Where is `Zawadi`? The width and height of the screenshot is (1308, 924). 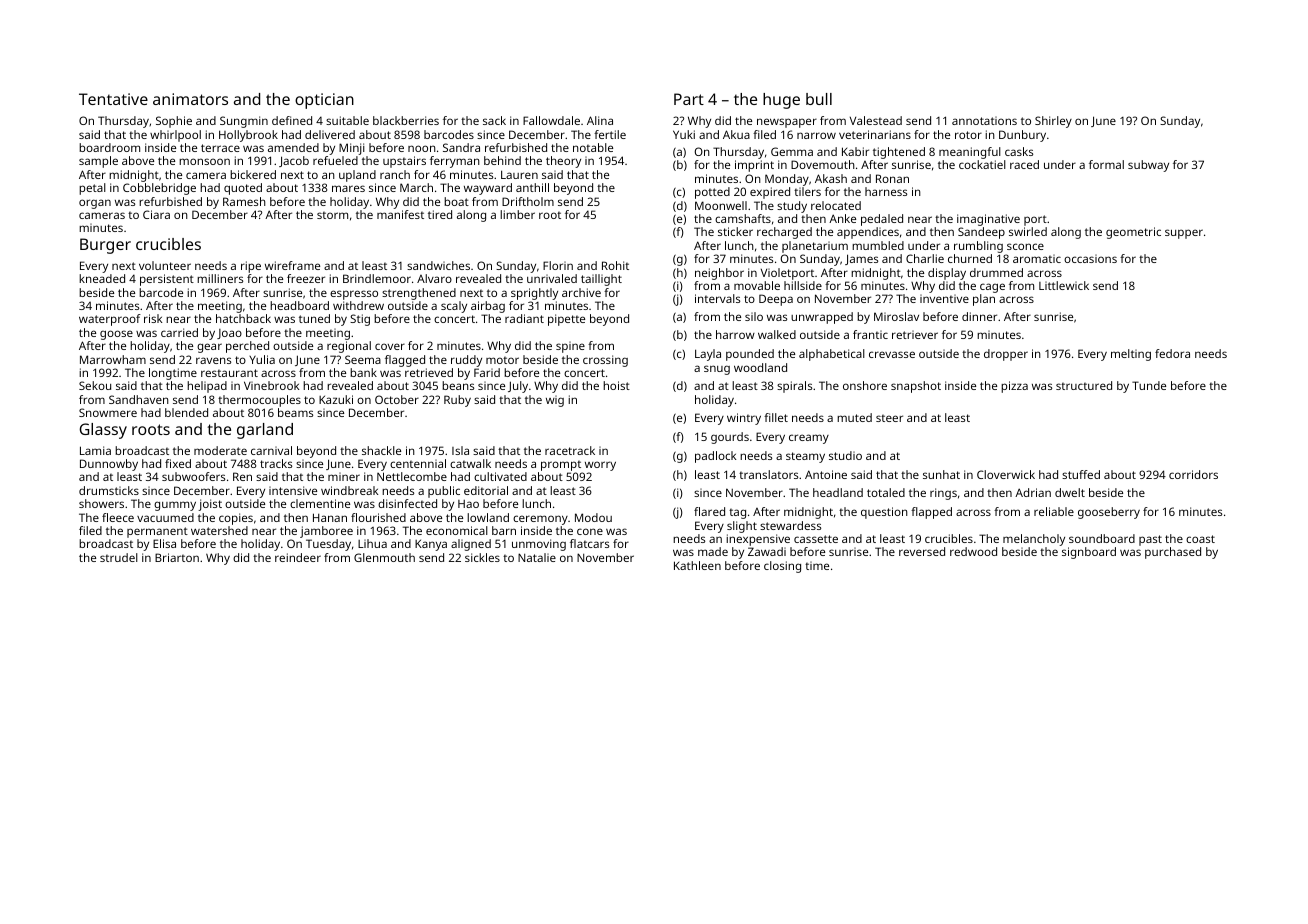 Zawadi is located at coordinates (767, 551).
